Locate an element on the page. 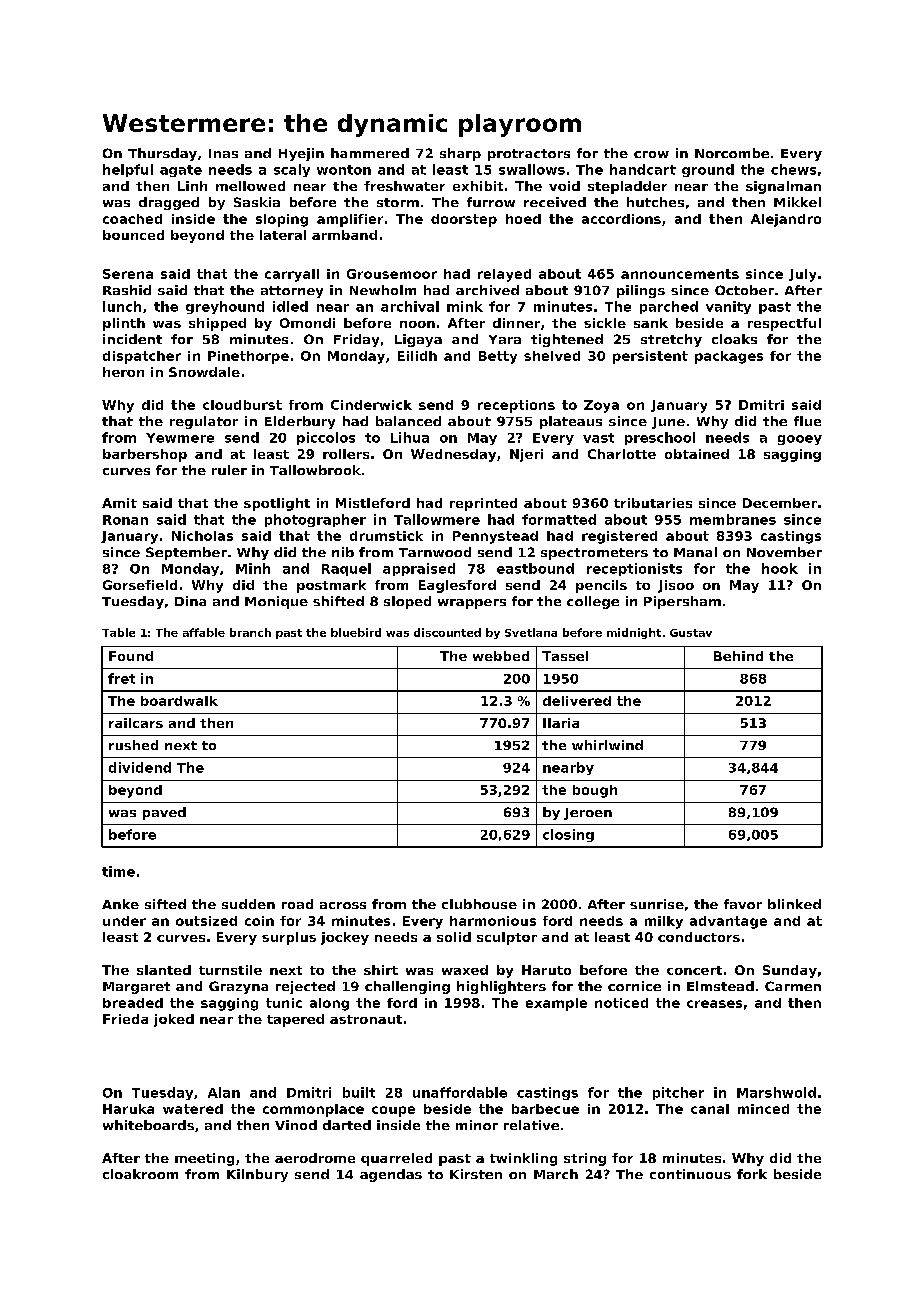 The width and height of the document is (924, 1308). receptions is located at coordinates (516, 406).
